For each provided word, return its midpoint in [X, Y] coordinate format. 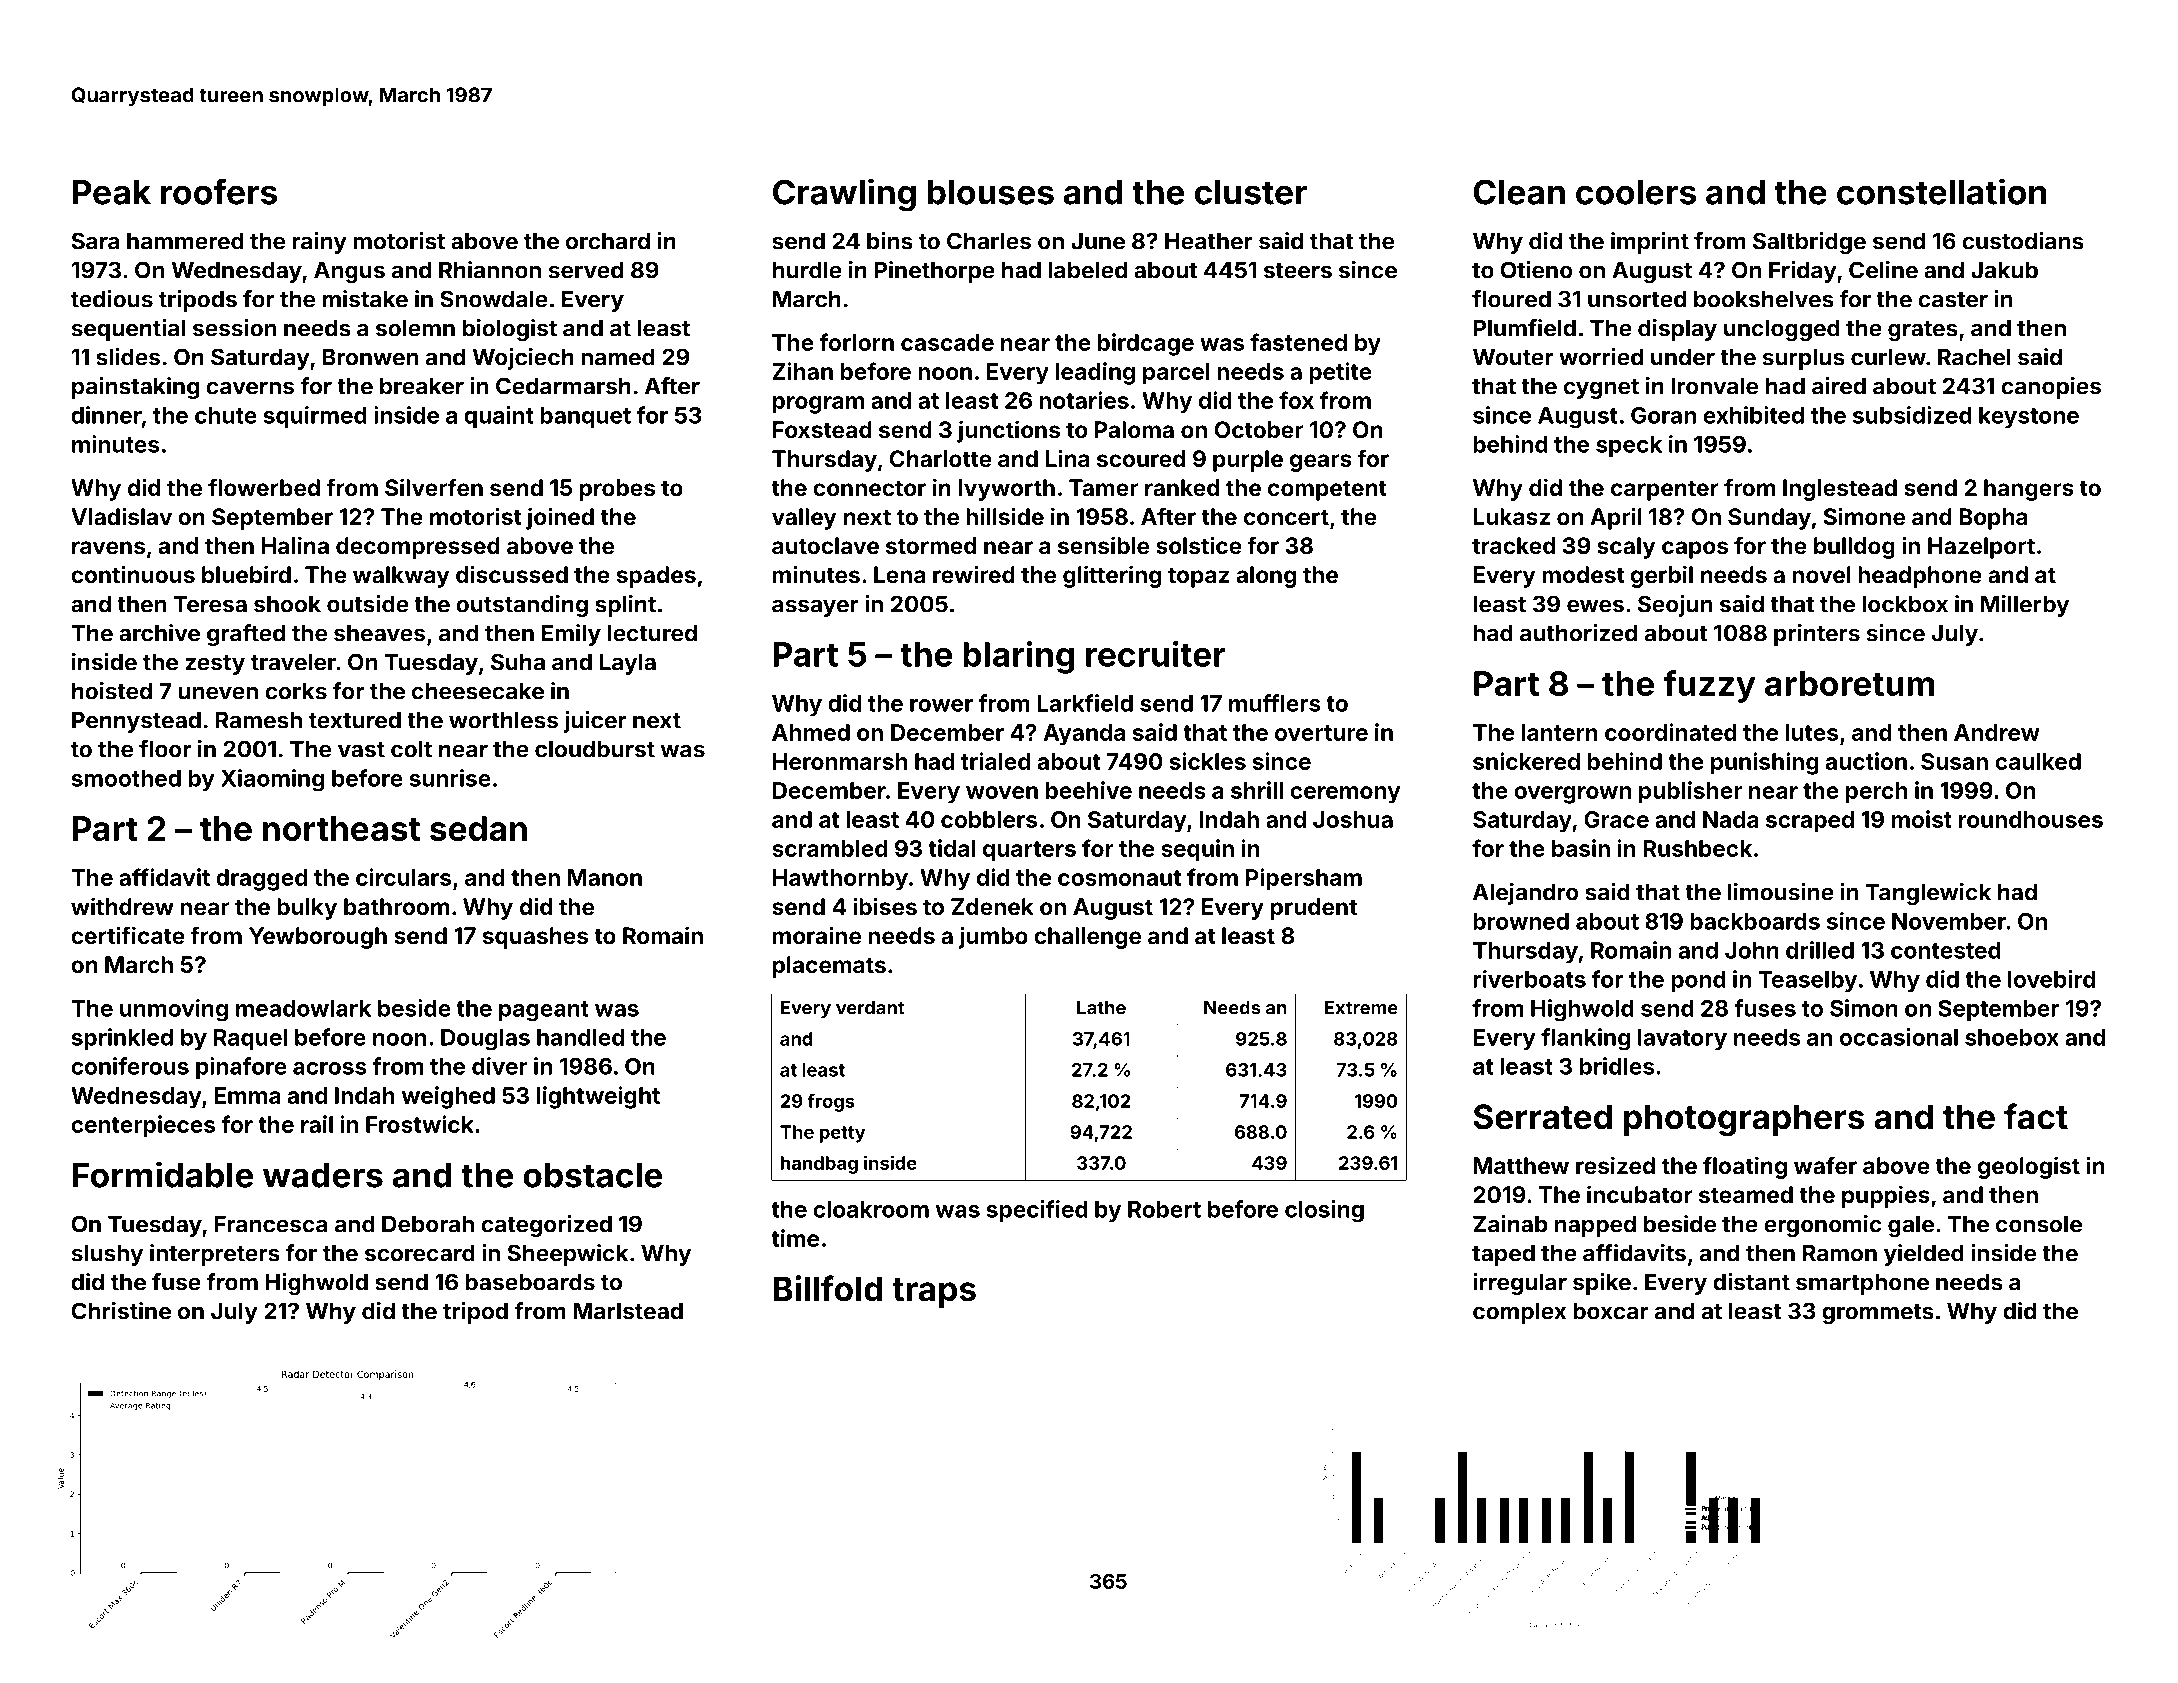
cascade [947, 342]
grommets [1878, 1314]
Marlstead [628, 1311]
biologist [510, 330]
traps [934, 1293]
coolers [1636, 192]
